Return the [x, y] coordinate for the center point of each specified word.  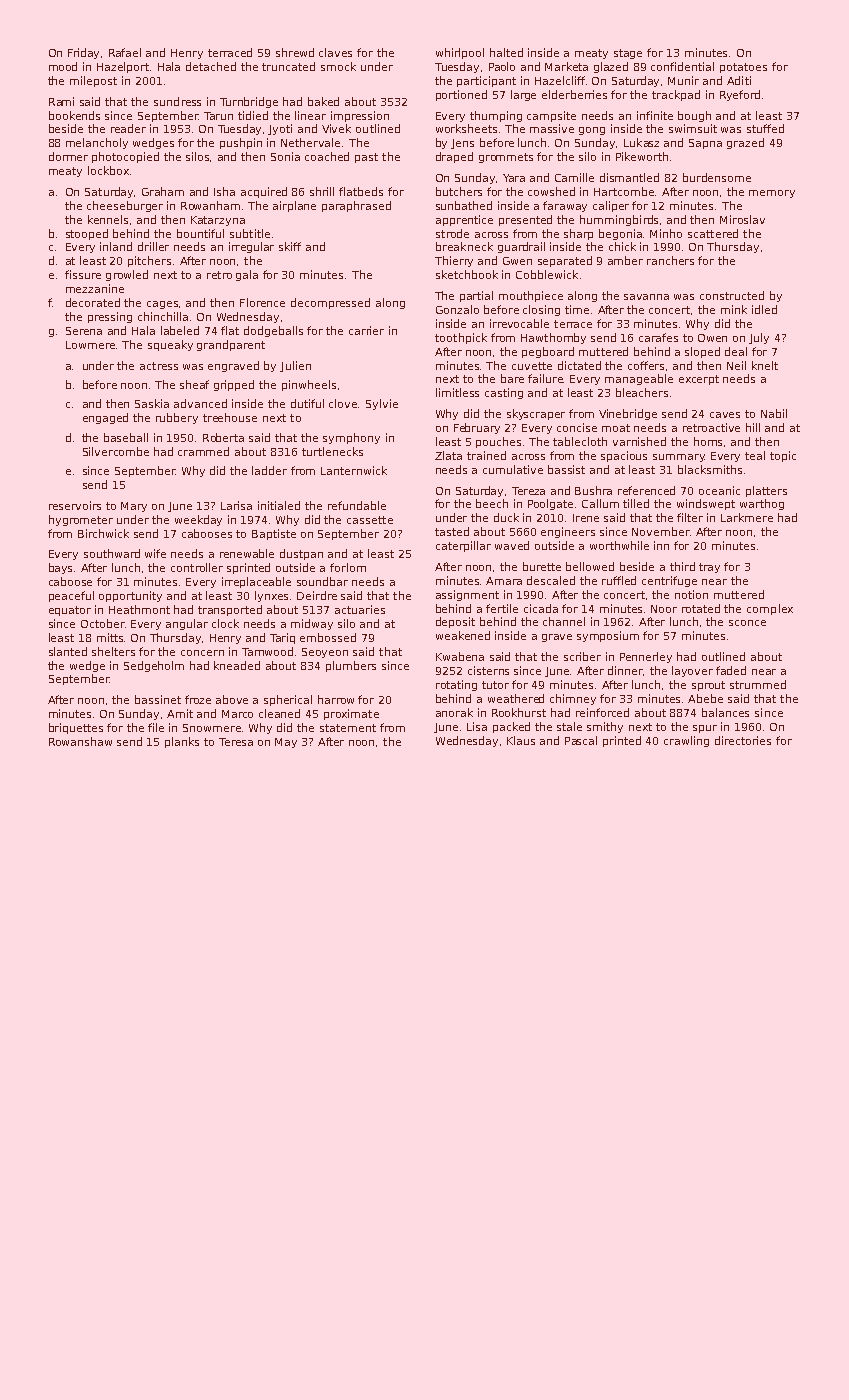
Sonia [285, 156]
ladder [269, 470]
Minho [666, 233]
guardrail [521, 247]
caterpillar [463, 546]
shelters [113, 651]
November [661, 531]
